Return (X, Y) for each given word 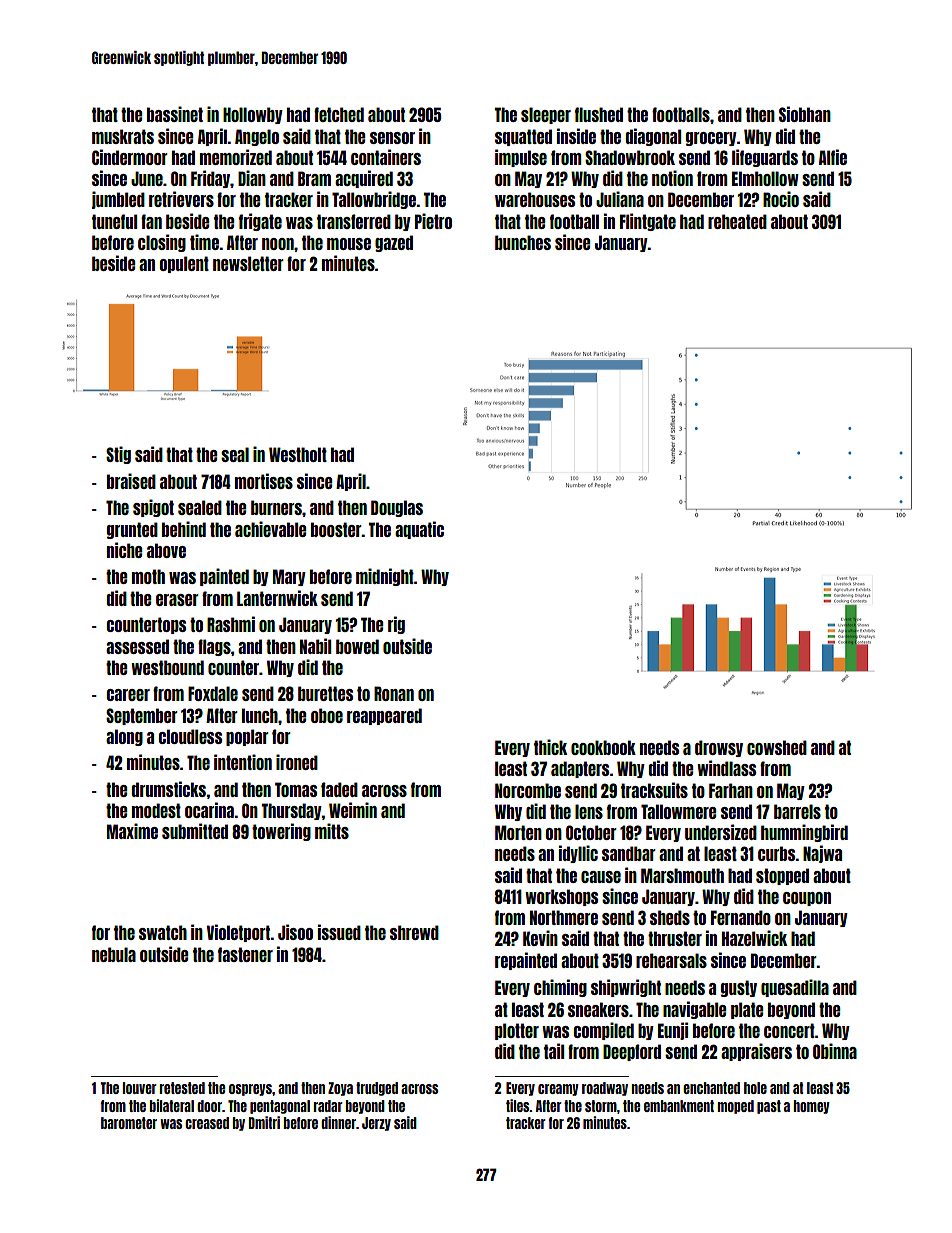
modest (156, 810)
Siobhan (805, 114)
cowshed (777, 747)
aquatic (419, 530)
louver (139, 1088)
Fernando (741, 917)
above (166, 550)
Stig (118, 455)
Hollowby (253, 115)
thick (550, 747)
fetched (339, 114)
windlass (726, 768)
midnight (385, 577)
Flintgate (648, 222)
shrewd (414, 932)
